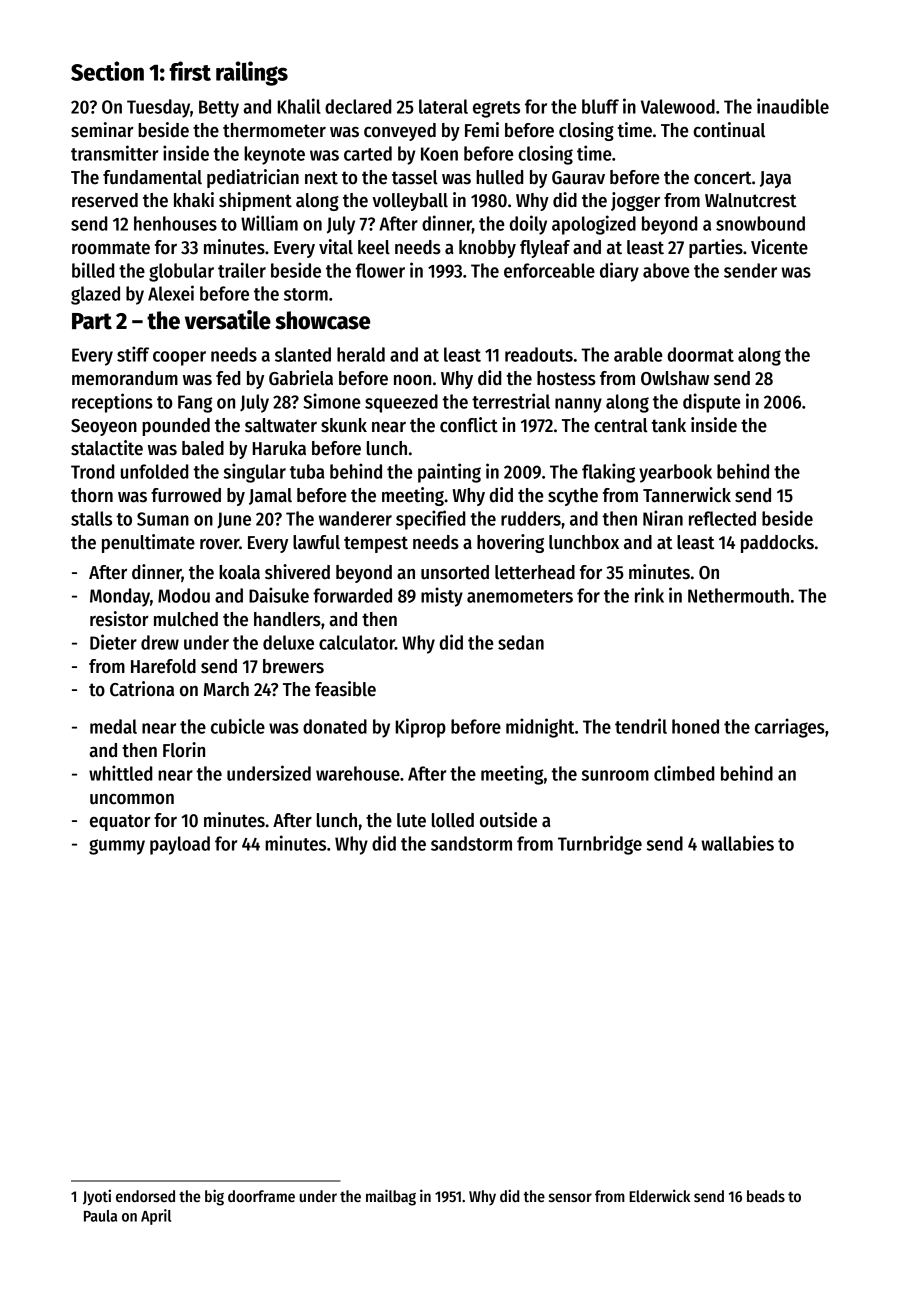 The image size is (908, 1316). Describe the element at coordinates (443, 106) in the image. I see `lateral` at that location.
